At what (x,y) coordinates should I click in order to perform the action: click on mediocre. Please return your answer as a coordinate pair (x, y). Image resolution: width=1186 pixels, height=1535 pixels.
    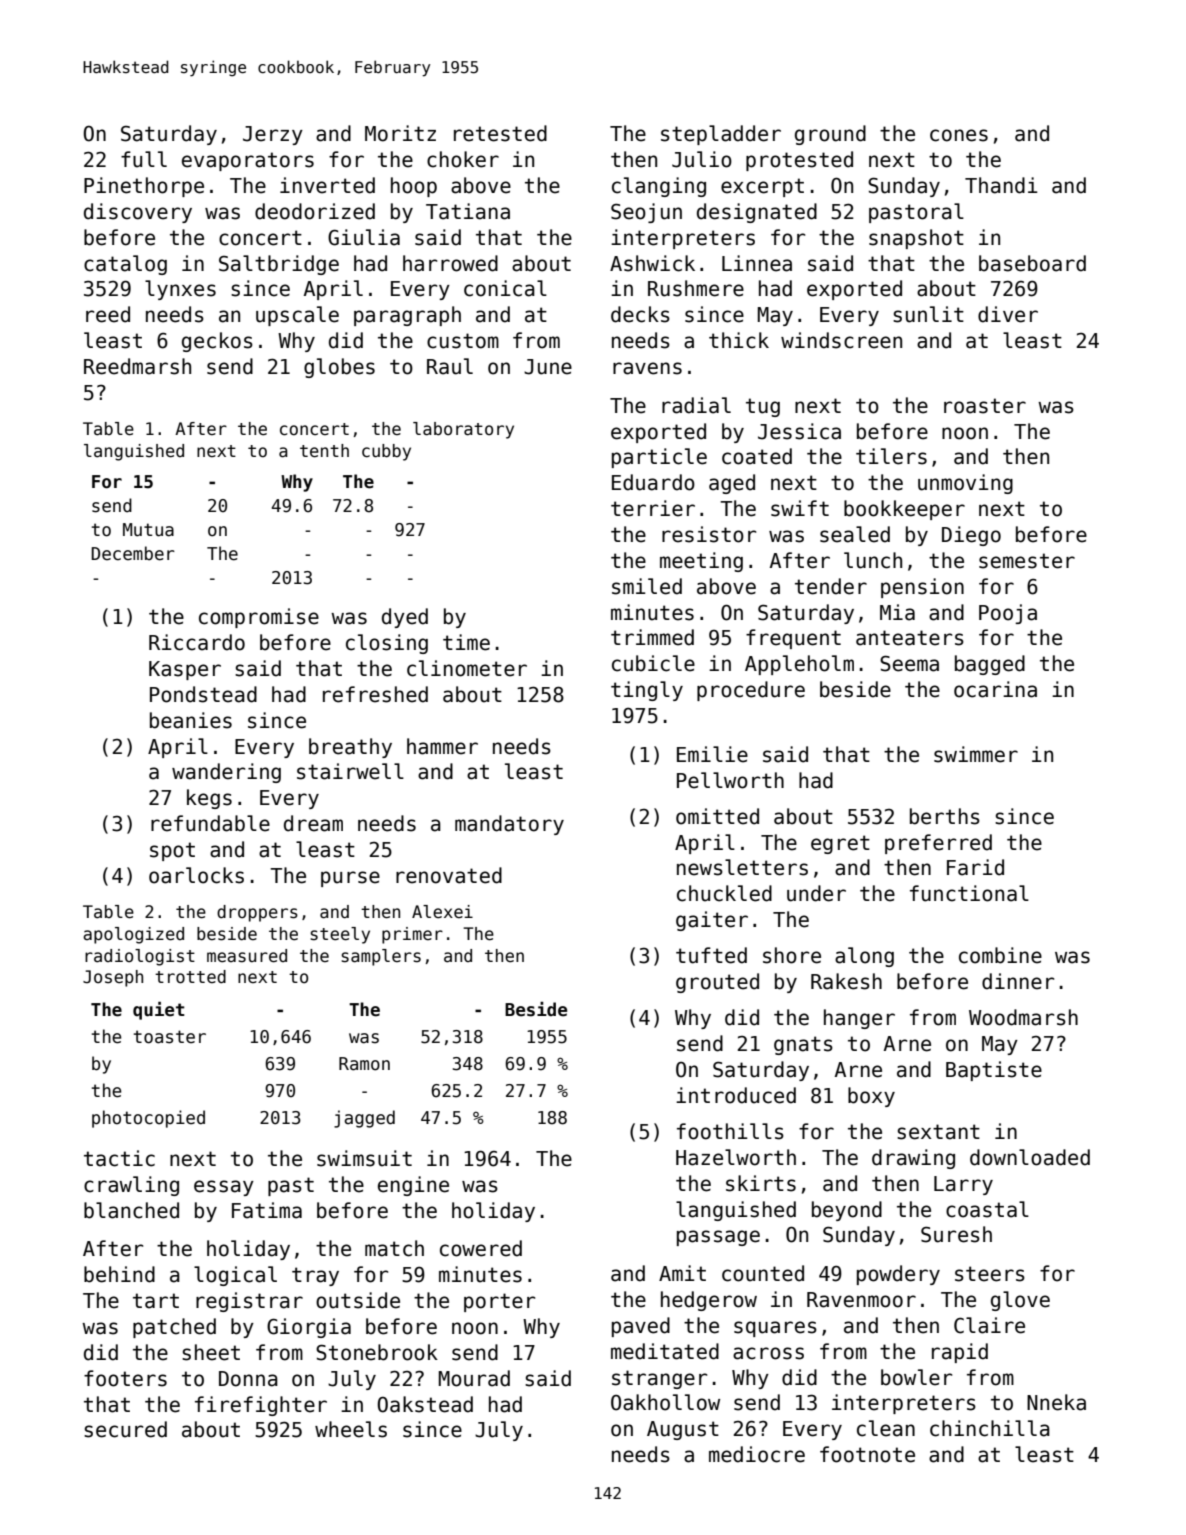
    Looking at the image, I should click on (757, 1454).
